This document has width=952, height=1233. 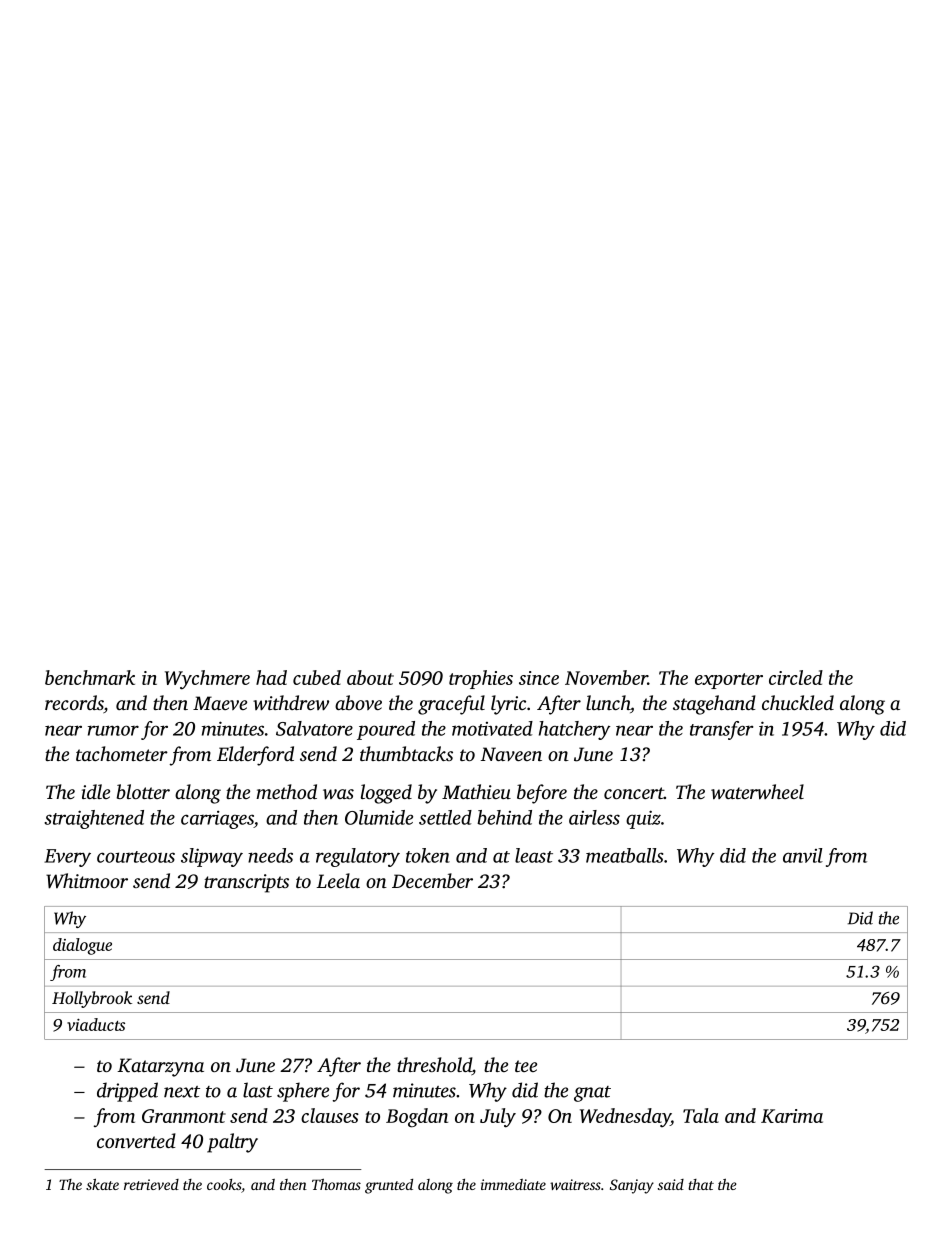 What do you see at coordinates (508, 705) in the document?
I see `lyric` at bounding box center [508, 705].
